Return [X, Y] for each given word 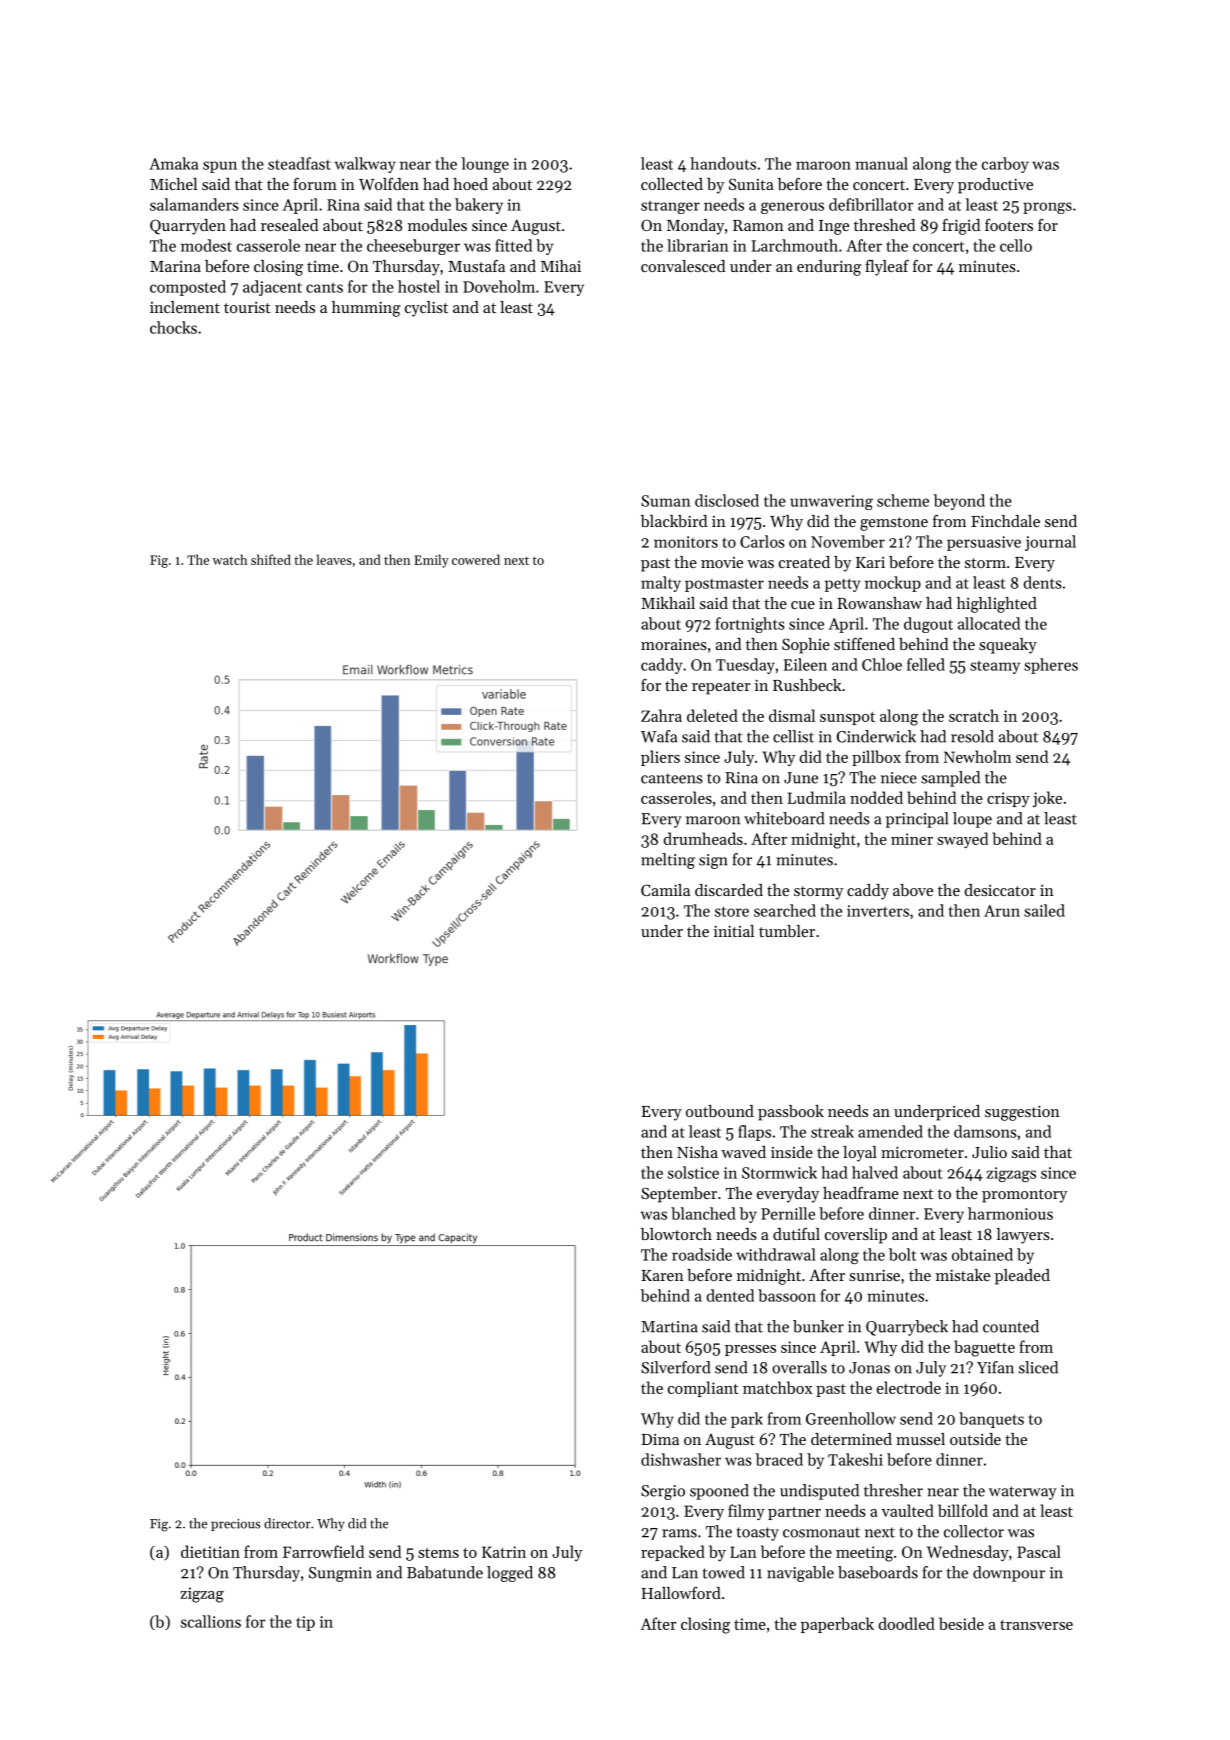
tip [305, 1623]
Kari [870, 562]
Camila [665, 890]
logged [510, 1574]
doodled [907, 1623]
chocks [173, 327]
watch [229, 559]
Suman [665, 501]
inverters [878, 911]
